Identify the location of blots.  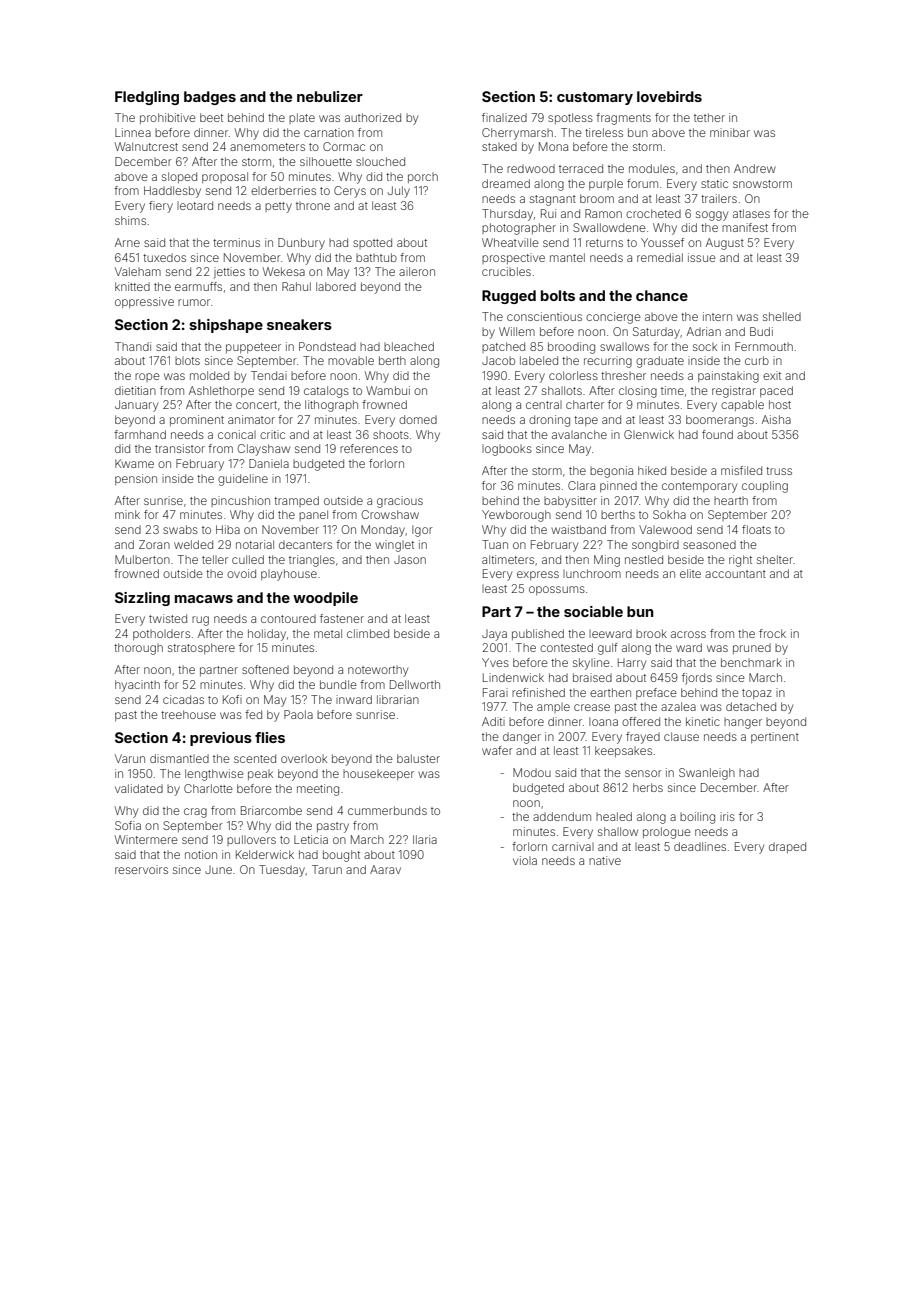
(187, 361).
